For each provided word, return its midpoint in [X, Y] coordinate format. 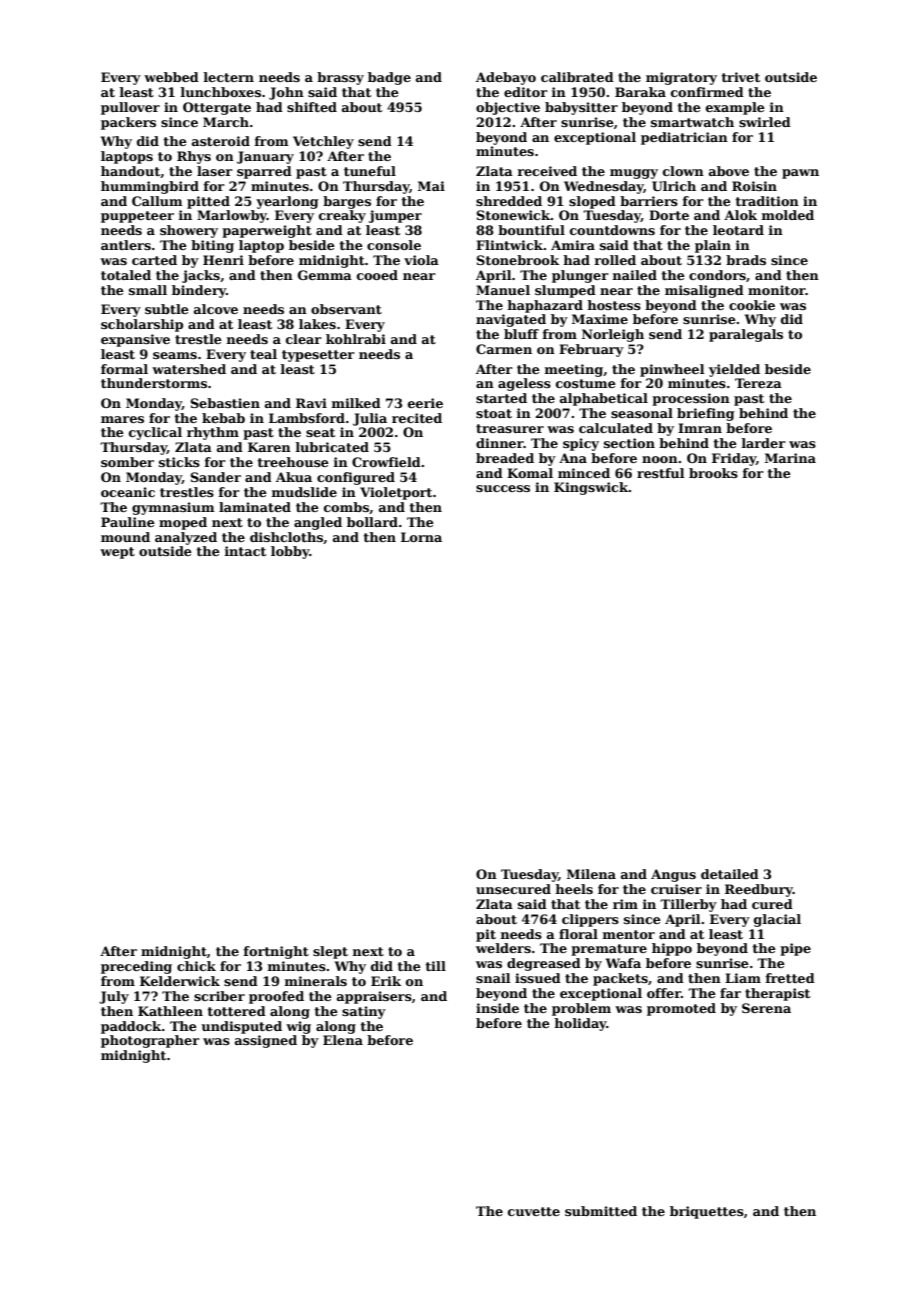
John [286, 93]
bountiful [531, 230]
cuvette [534, 1211]
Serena [766, 1008]
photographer [150, 1041]
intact [245, 551]
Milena [591, 874]
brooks [713, 473]
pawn [800, 174]
